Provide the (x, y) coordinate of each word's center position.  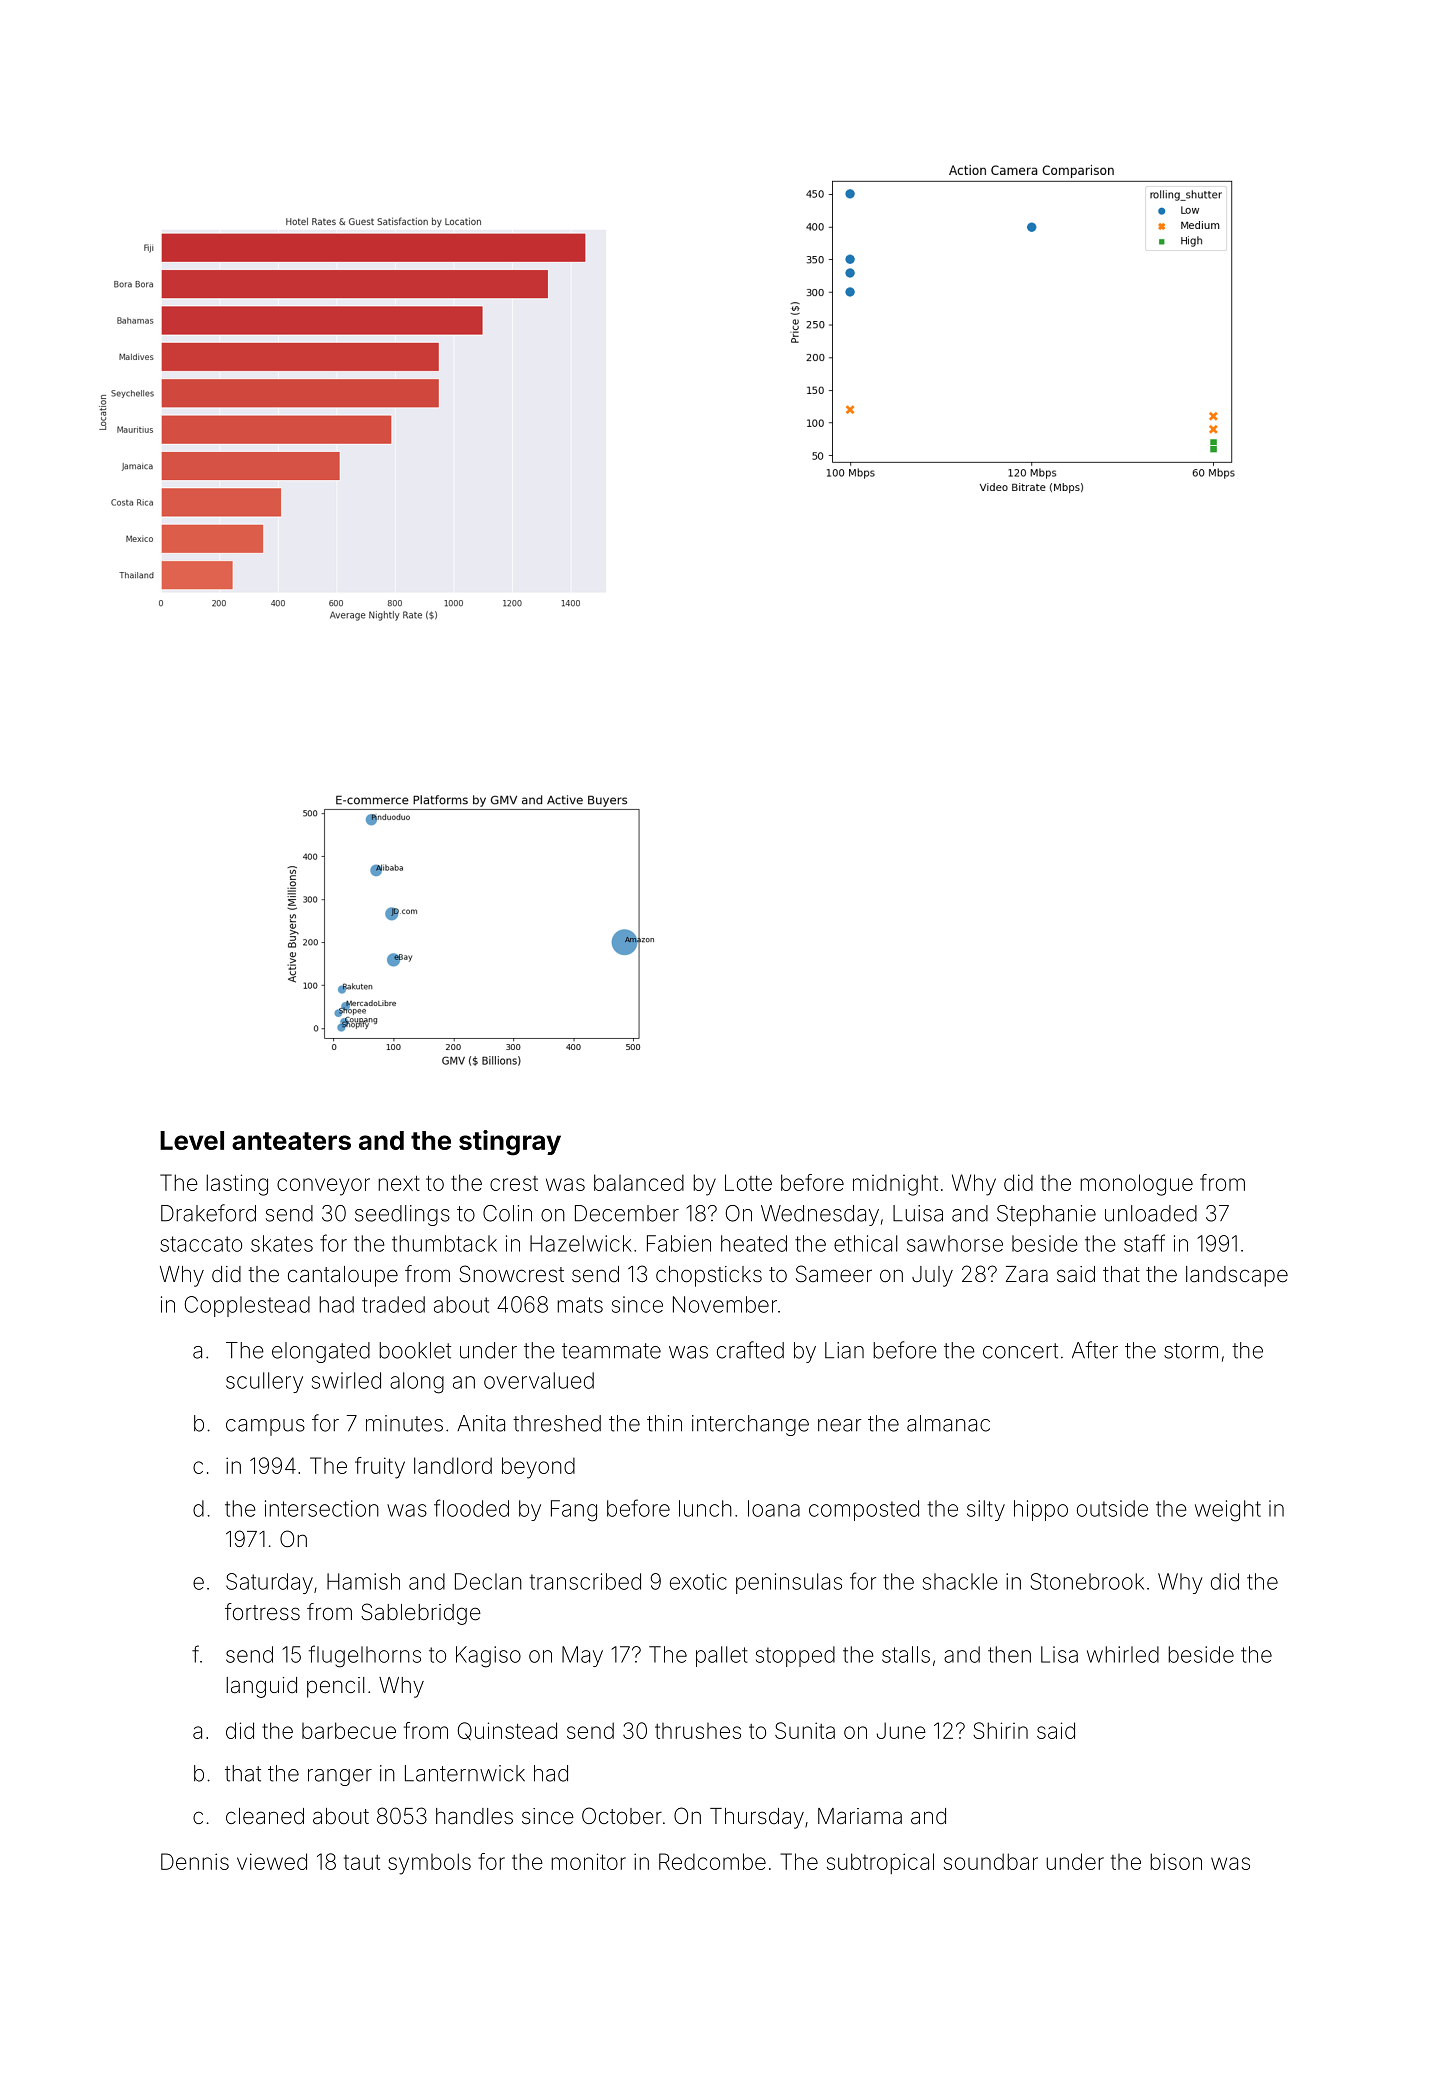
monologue (1136, 1185)
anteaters (291, 1141)
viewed (272, 1861)
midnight (895, 1185)
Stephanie (1046, 1215)
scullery (264, 1382)
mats (580, 1305)
